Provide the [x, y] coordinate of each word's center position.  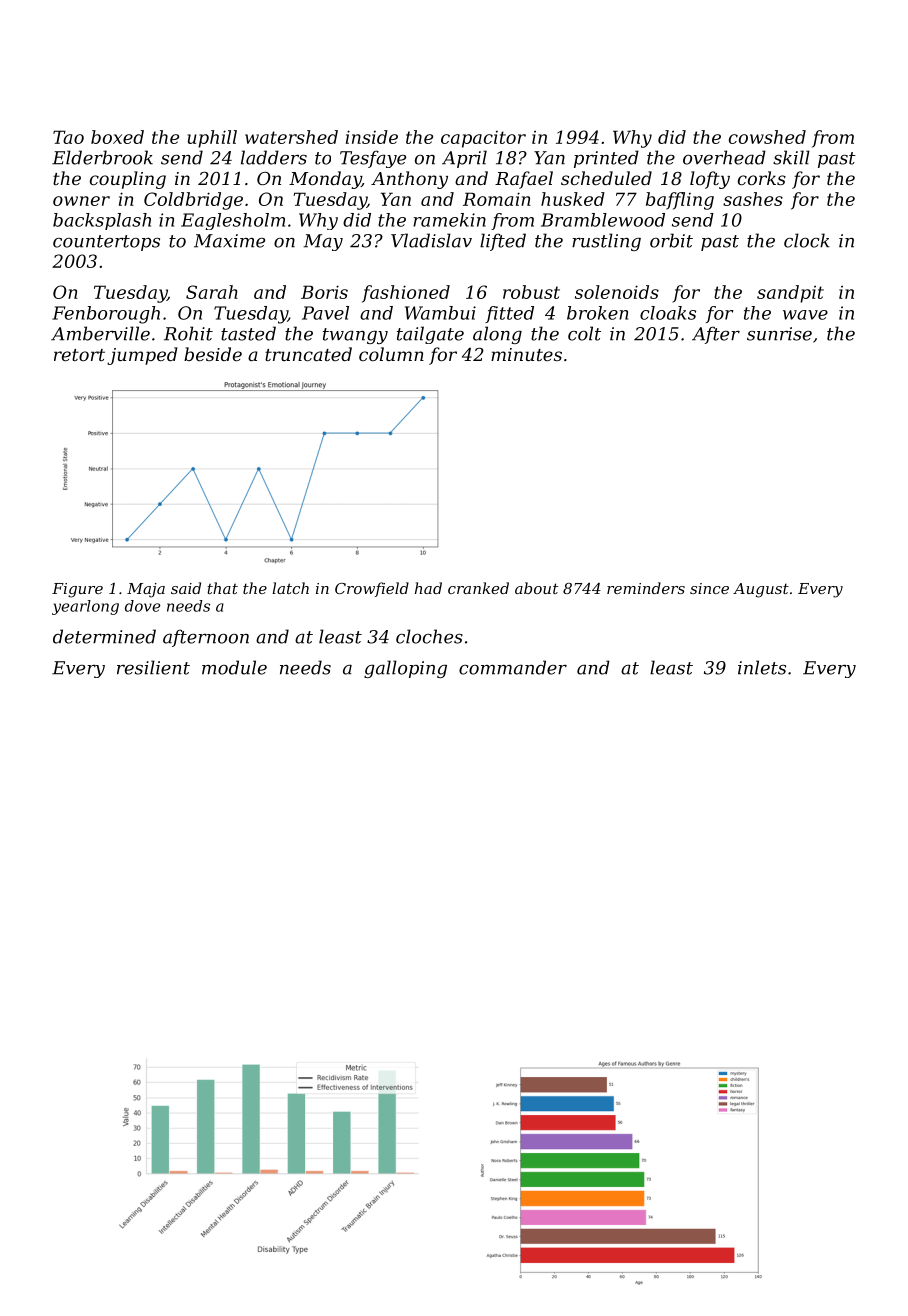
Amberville [100, 333]
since [709, 588]
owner [81, 201]
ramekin [449, 220]
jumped [142, 356]
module [234, 667]
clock [807, 240]
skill [791, 157]
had [428, 588]
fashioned [406, 294]
